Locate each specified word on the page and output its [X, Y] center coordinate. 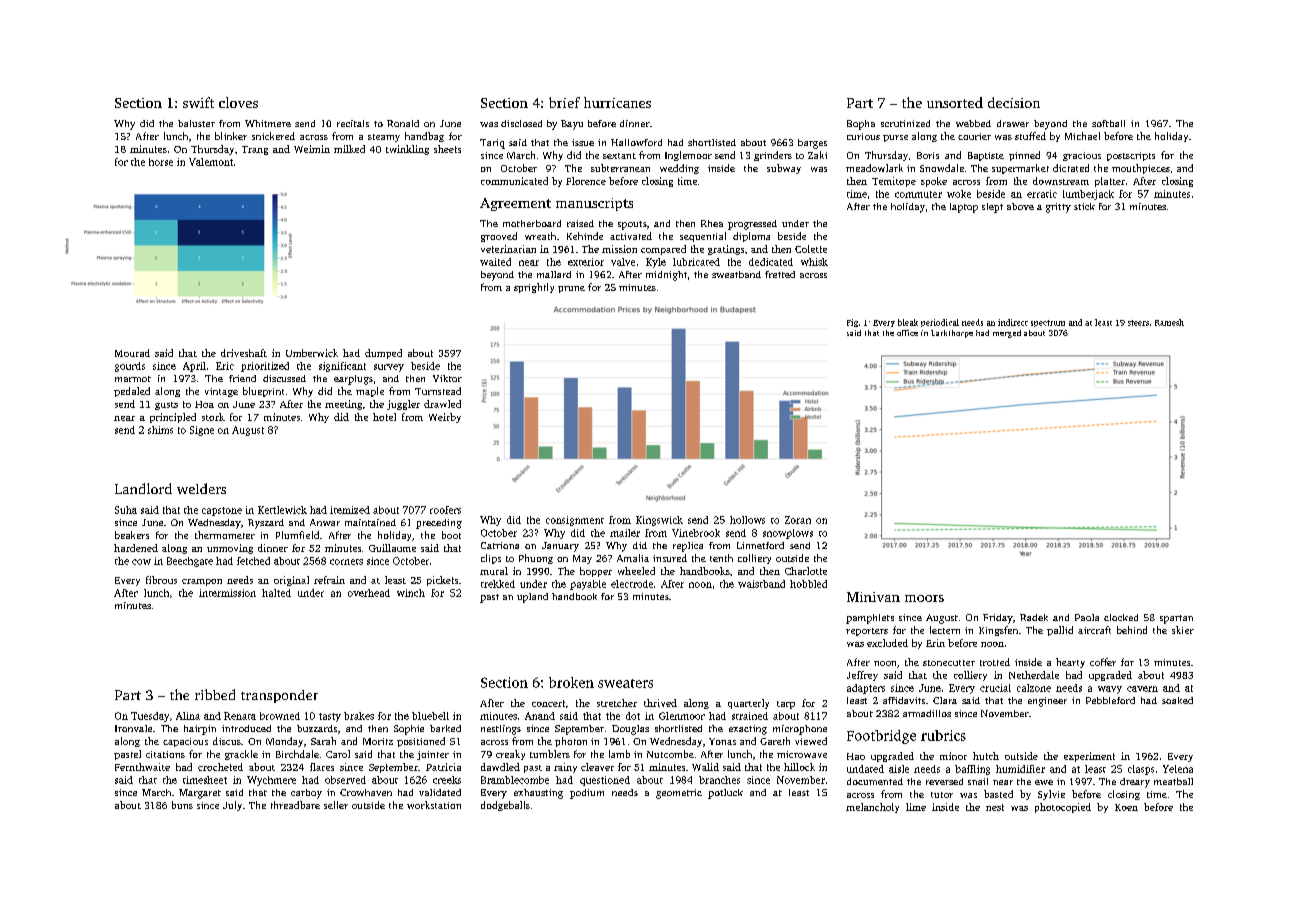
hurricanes [617, 102]
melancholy [872, 808]
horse [161, 162]
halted [276, 593]
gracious [1082, 156]
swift [198, 102]
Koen [1126, 807]
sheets [447, 149]
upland [532, 598]
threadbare [295, 805]
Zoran [798, 520]
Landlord [143, 488]
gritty [1058, 208]
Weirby [445, 418]
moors [924, 598]
